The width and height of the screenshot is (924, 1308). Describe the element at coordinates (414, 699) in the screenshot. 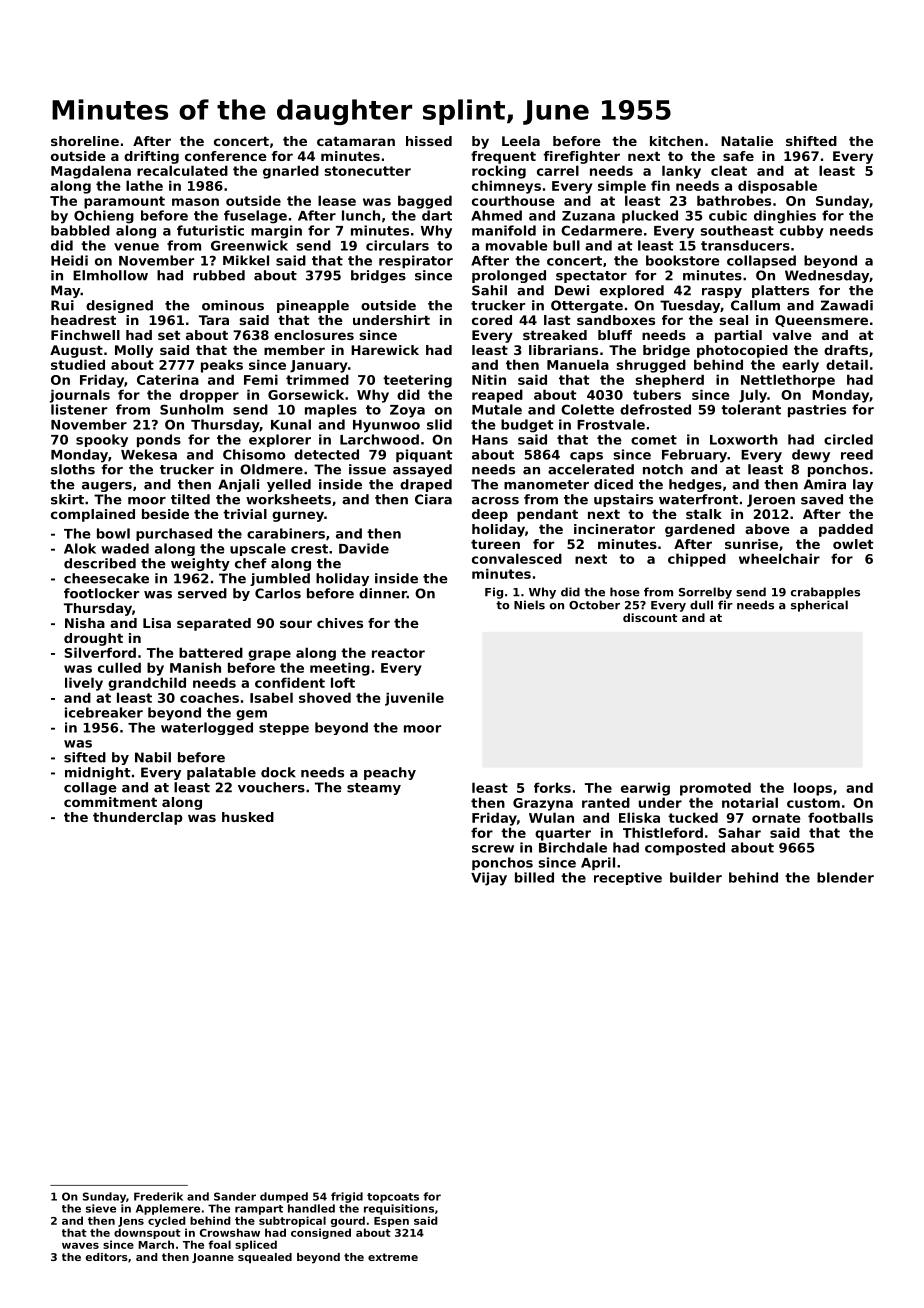

I see `juvenile` at that location.
